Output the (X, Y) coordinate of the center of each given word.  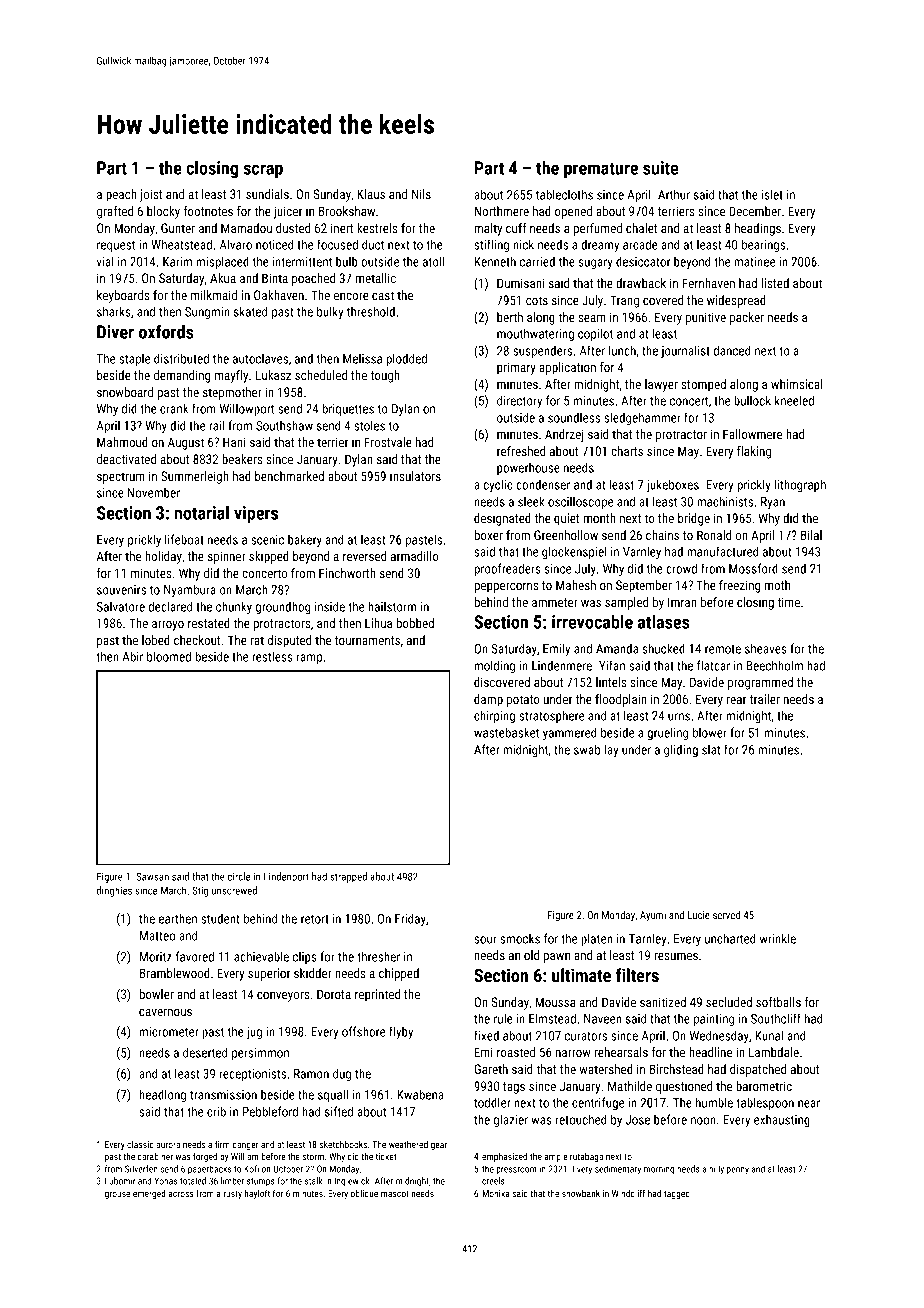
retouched (581, 1119)
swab (587, 749)
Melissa (362, 359)
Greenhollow (566, 535)
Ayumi (653, 916)
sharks (114, 311)
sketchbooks (343, 1144)
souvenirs (121, 590)
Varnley (642, 552)
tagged (677, 1194)
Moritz (156, 957)
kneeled (794, 400)
